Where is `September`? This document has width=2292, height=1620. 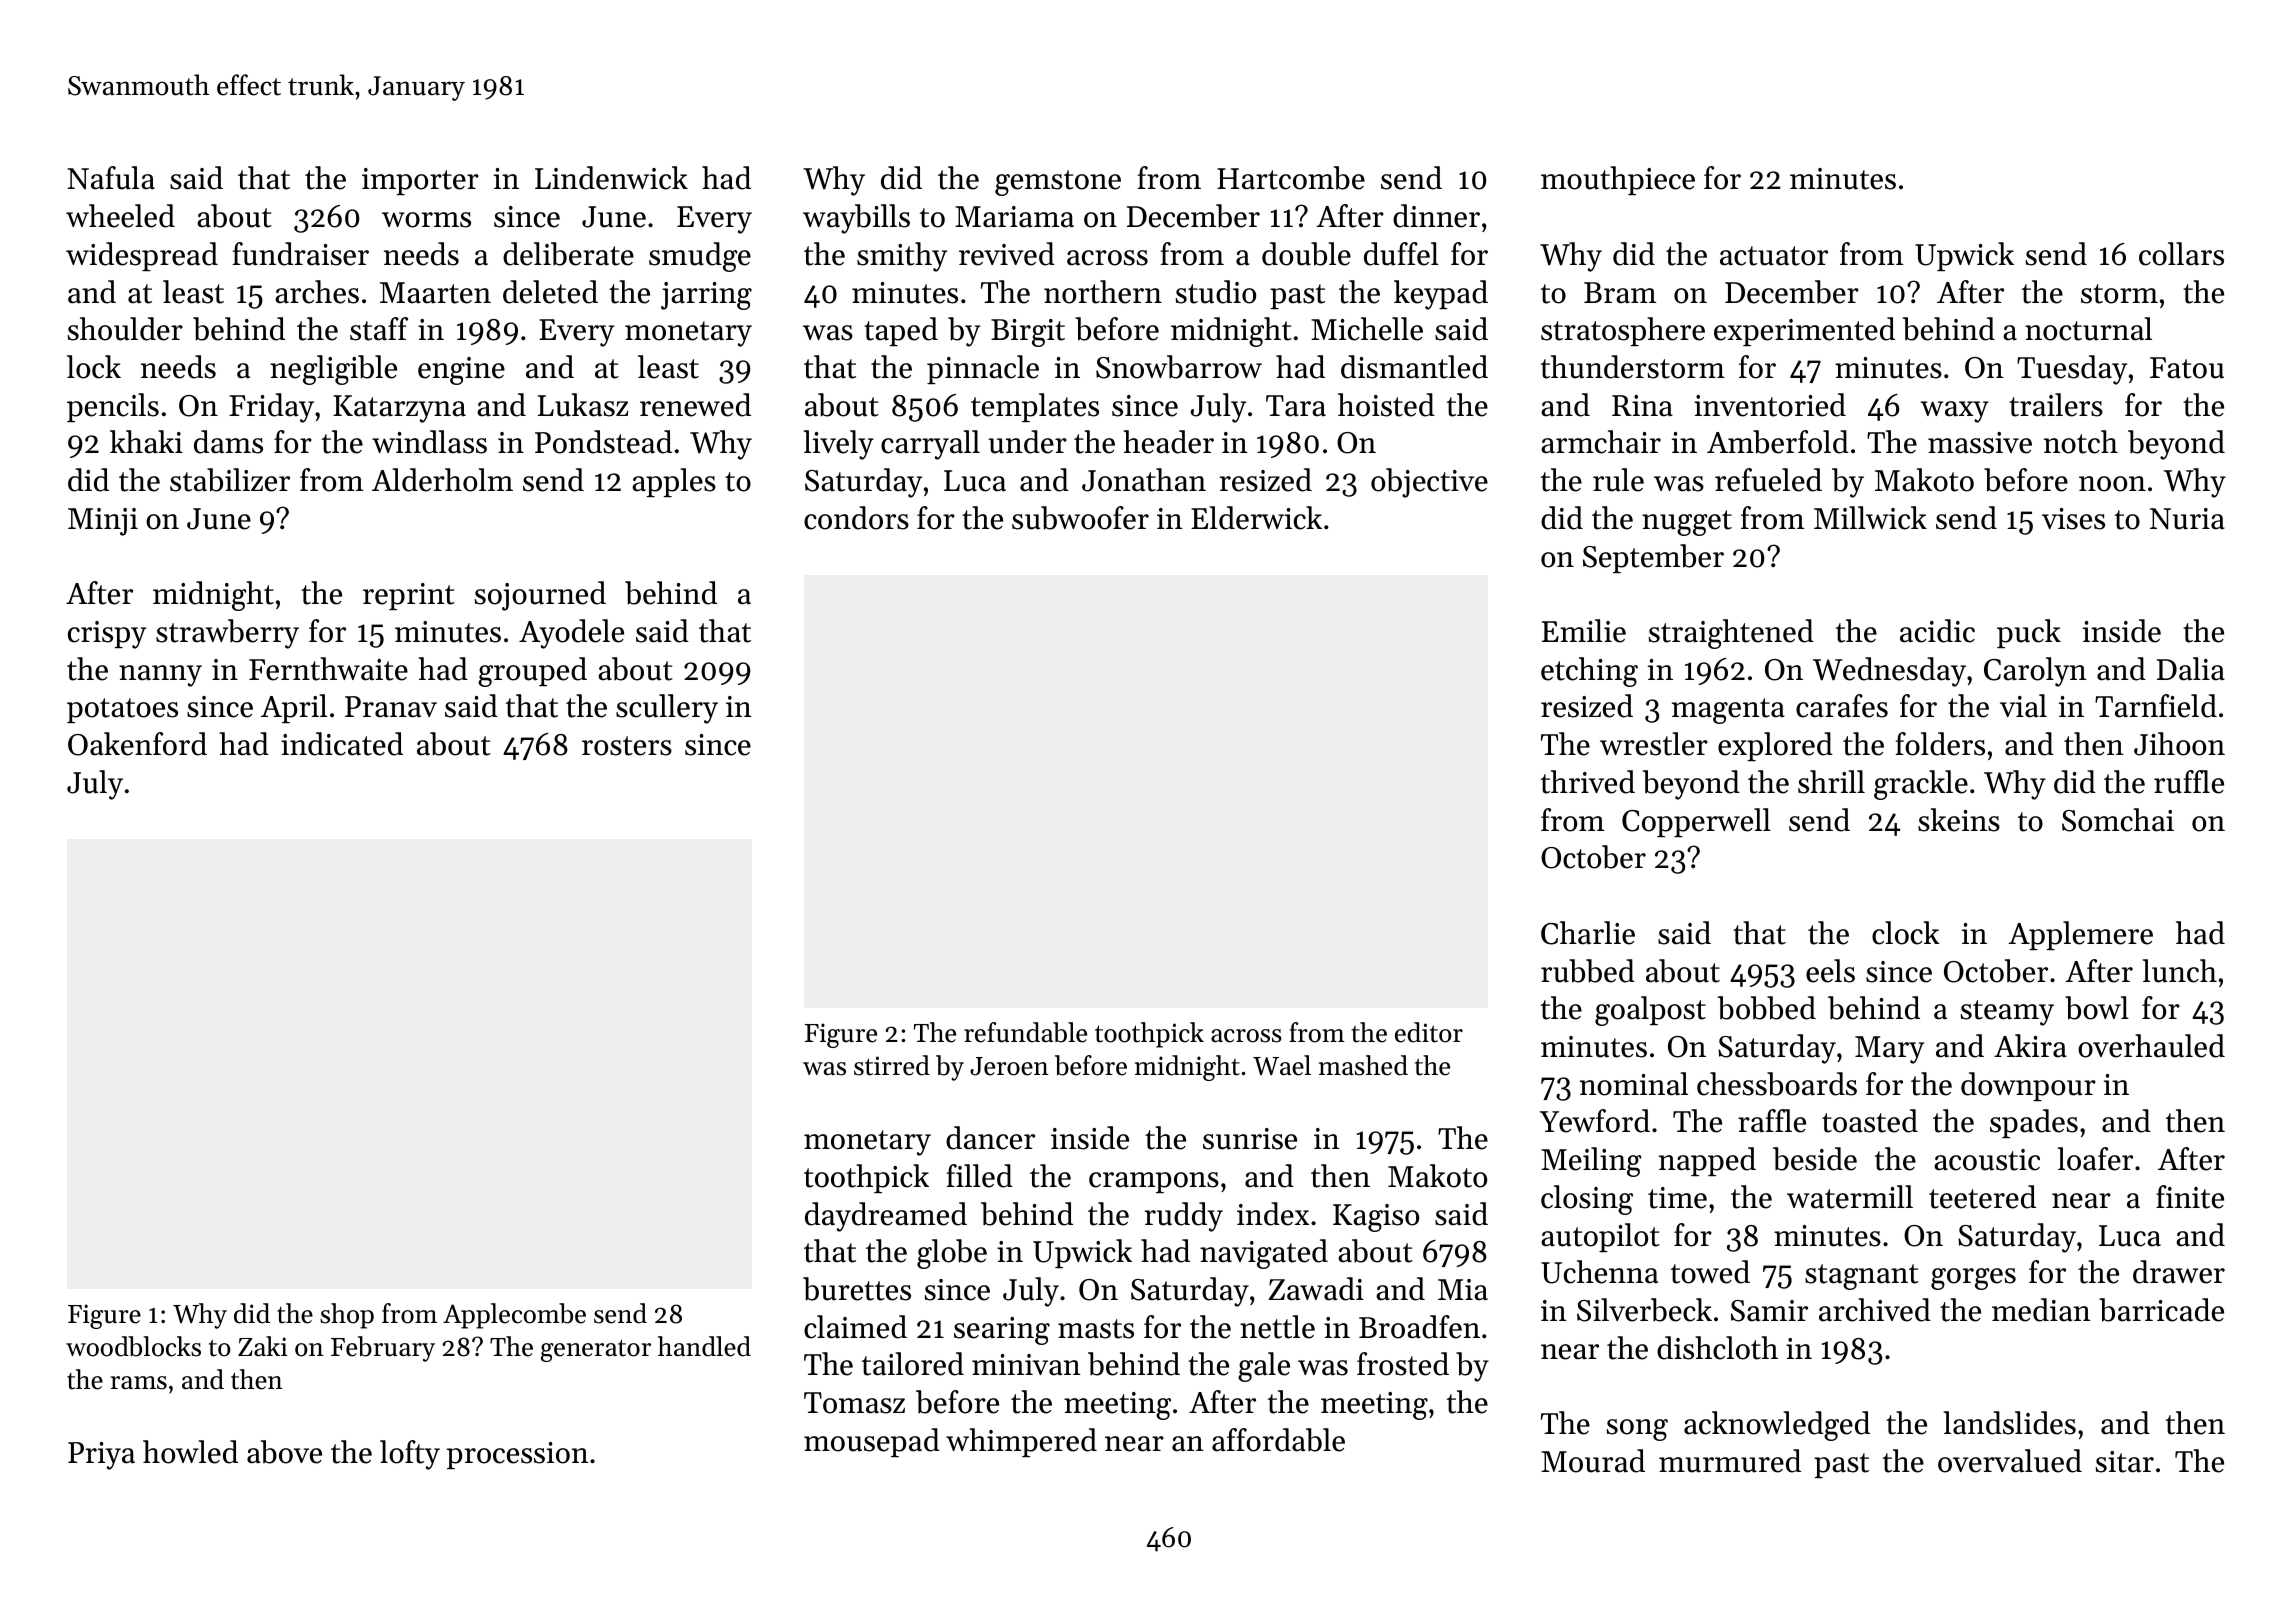
September is located at coordinates (1653, 558).
